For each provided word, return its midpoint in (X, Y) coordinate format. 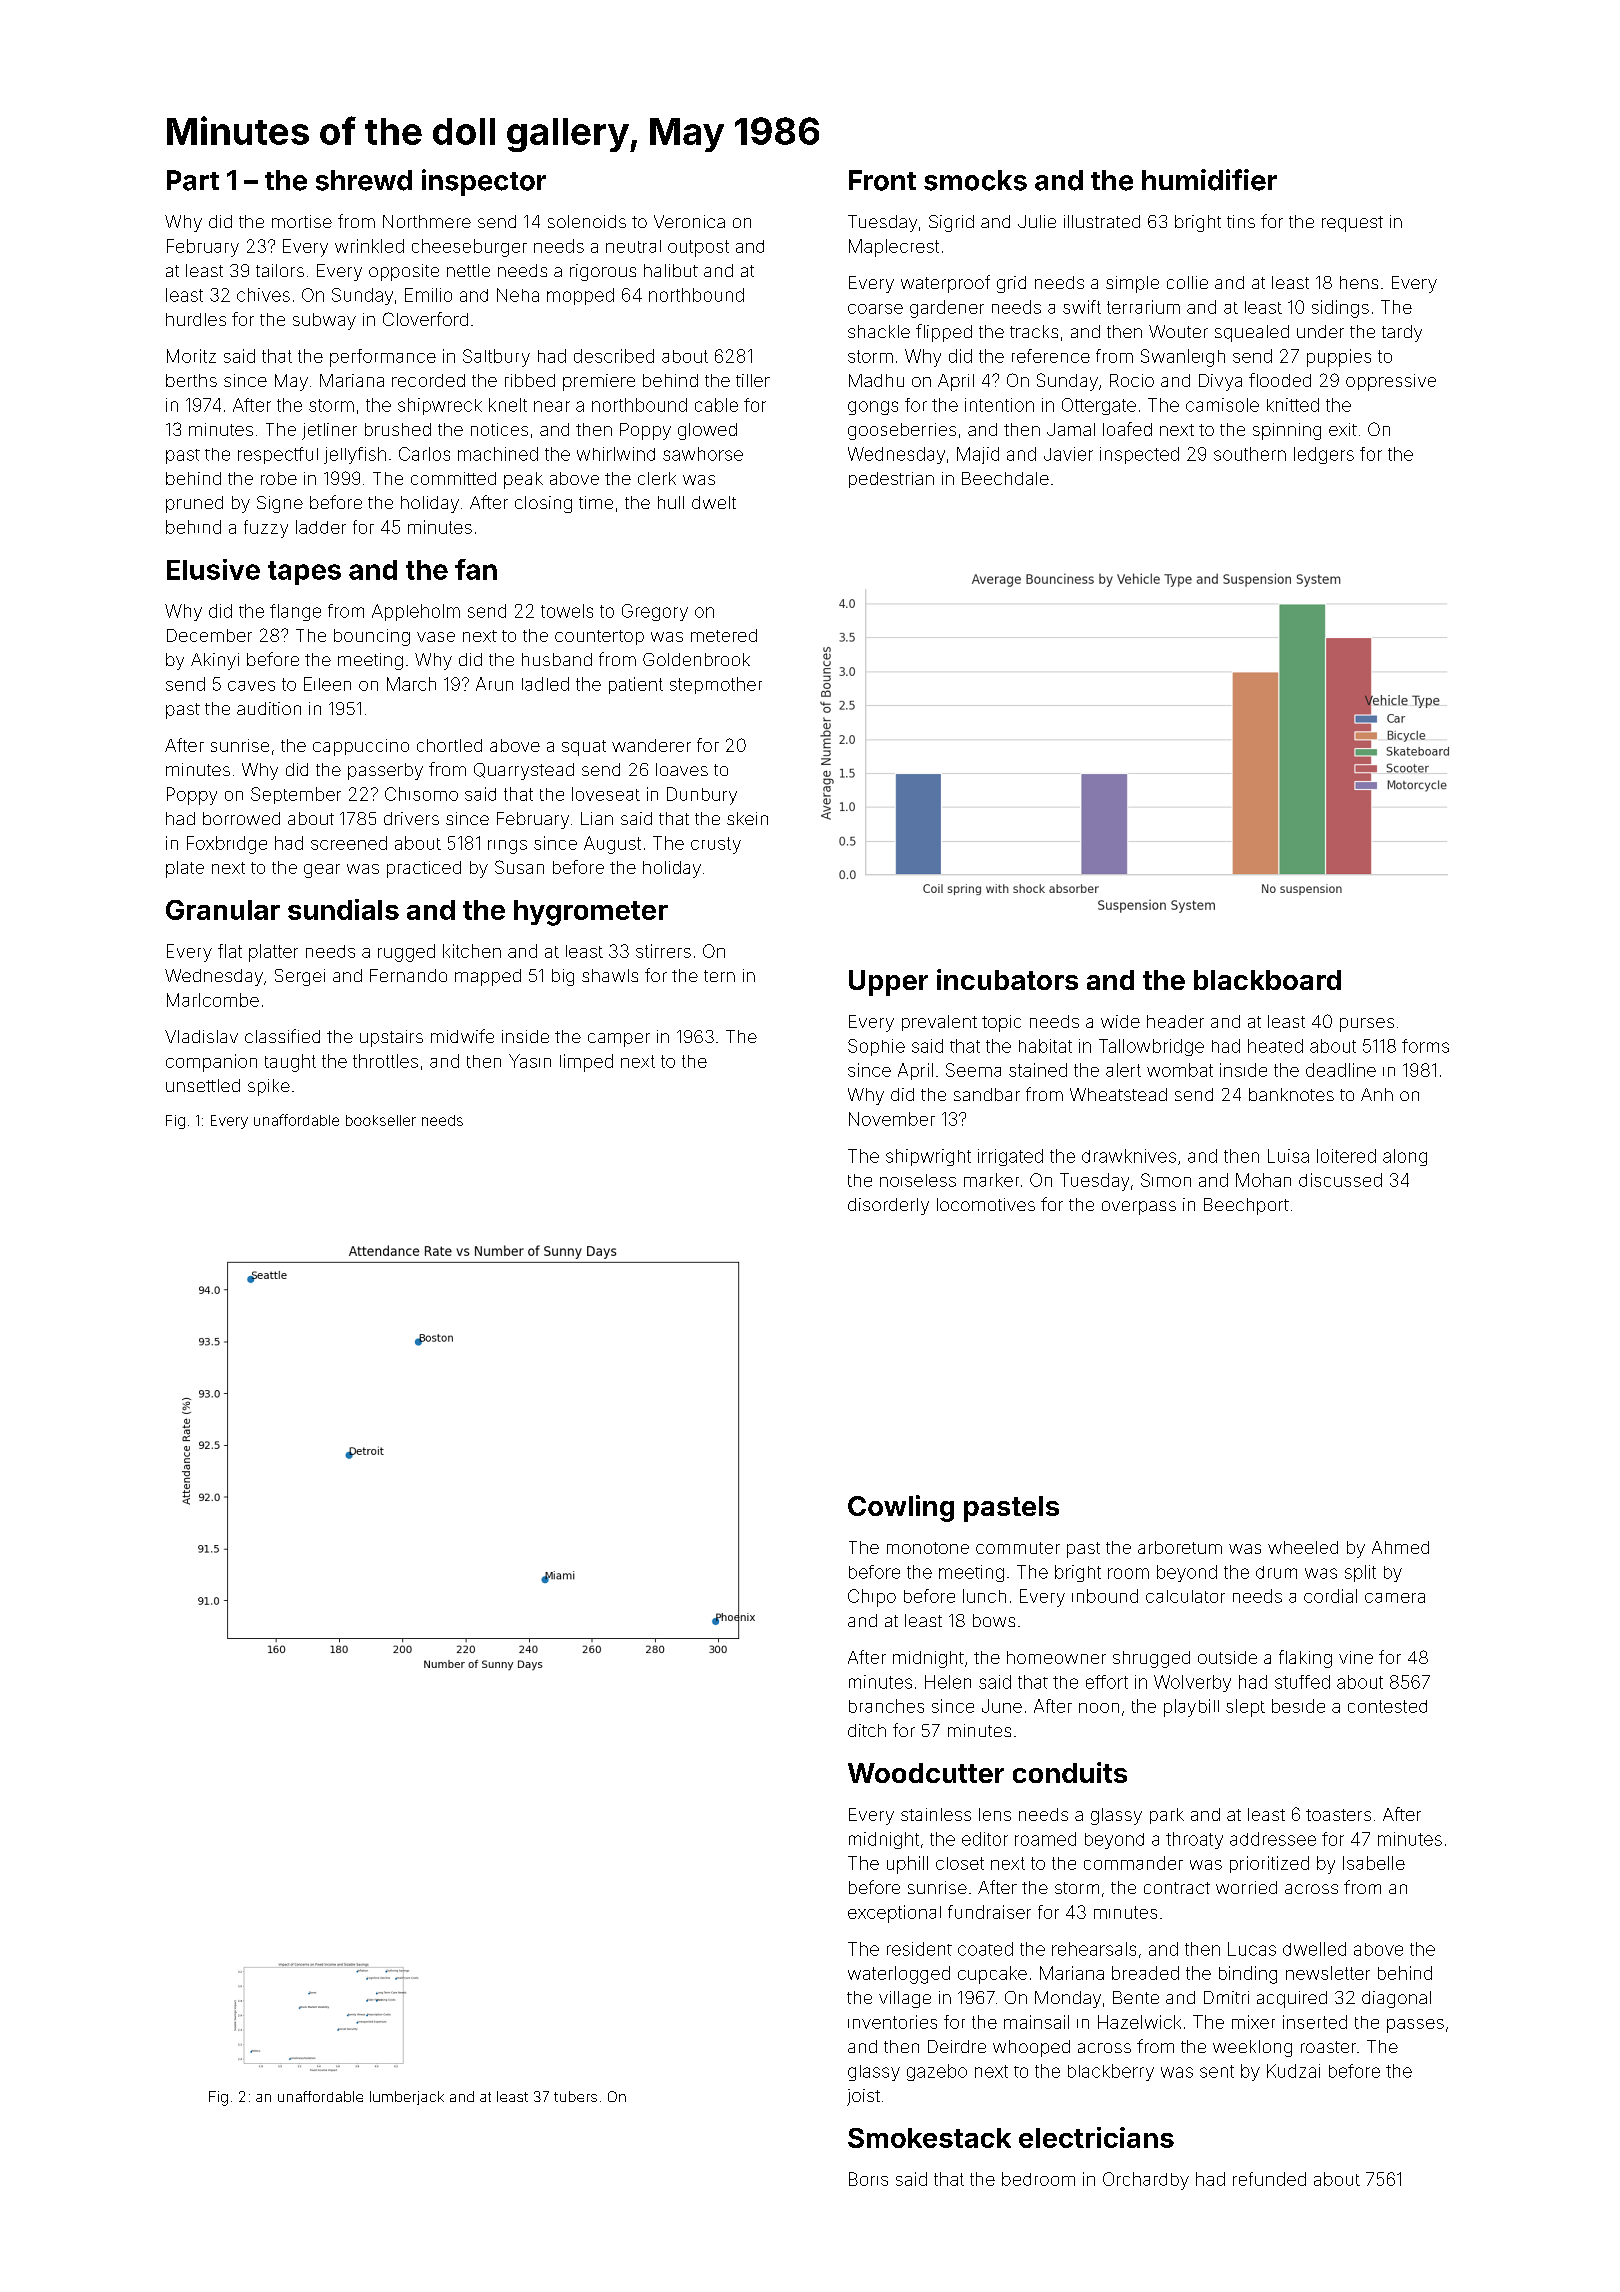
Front (882, 180)
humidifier (1209, 180)
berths (191, 380)
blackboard (1267, 980)
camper (619, 1040)
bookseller (381, 1120)
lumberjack (407, 2098)
